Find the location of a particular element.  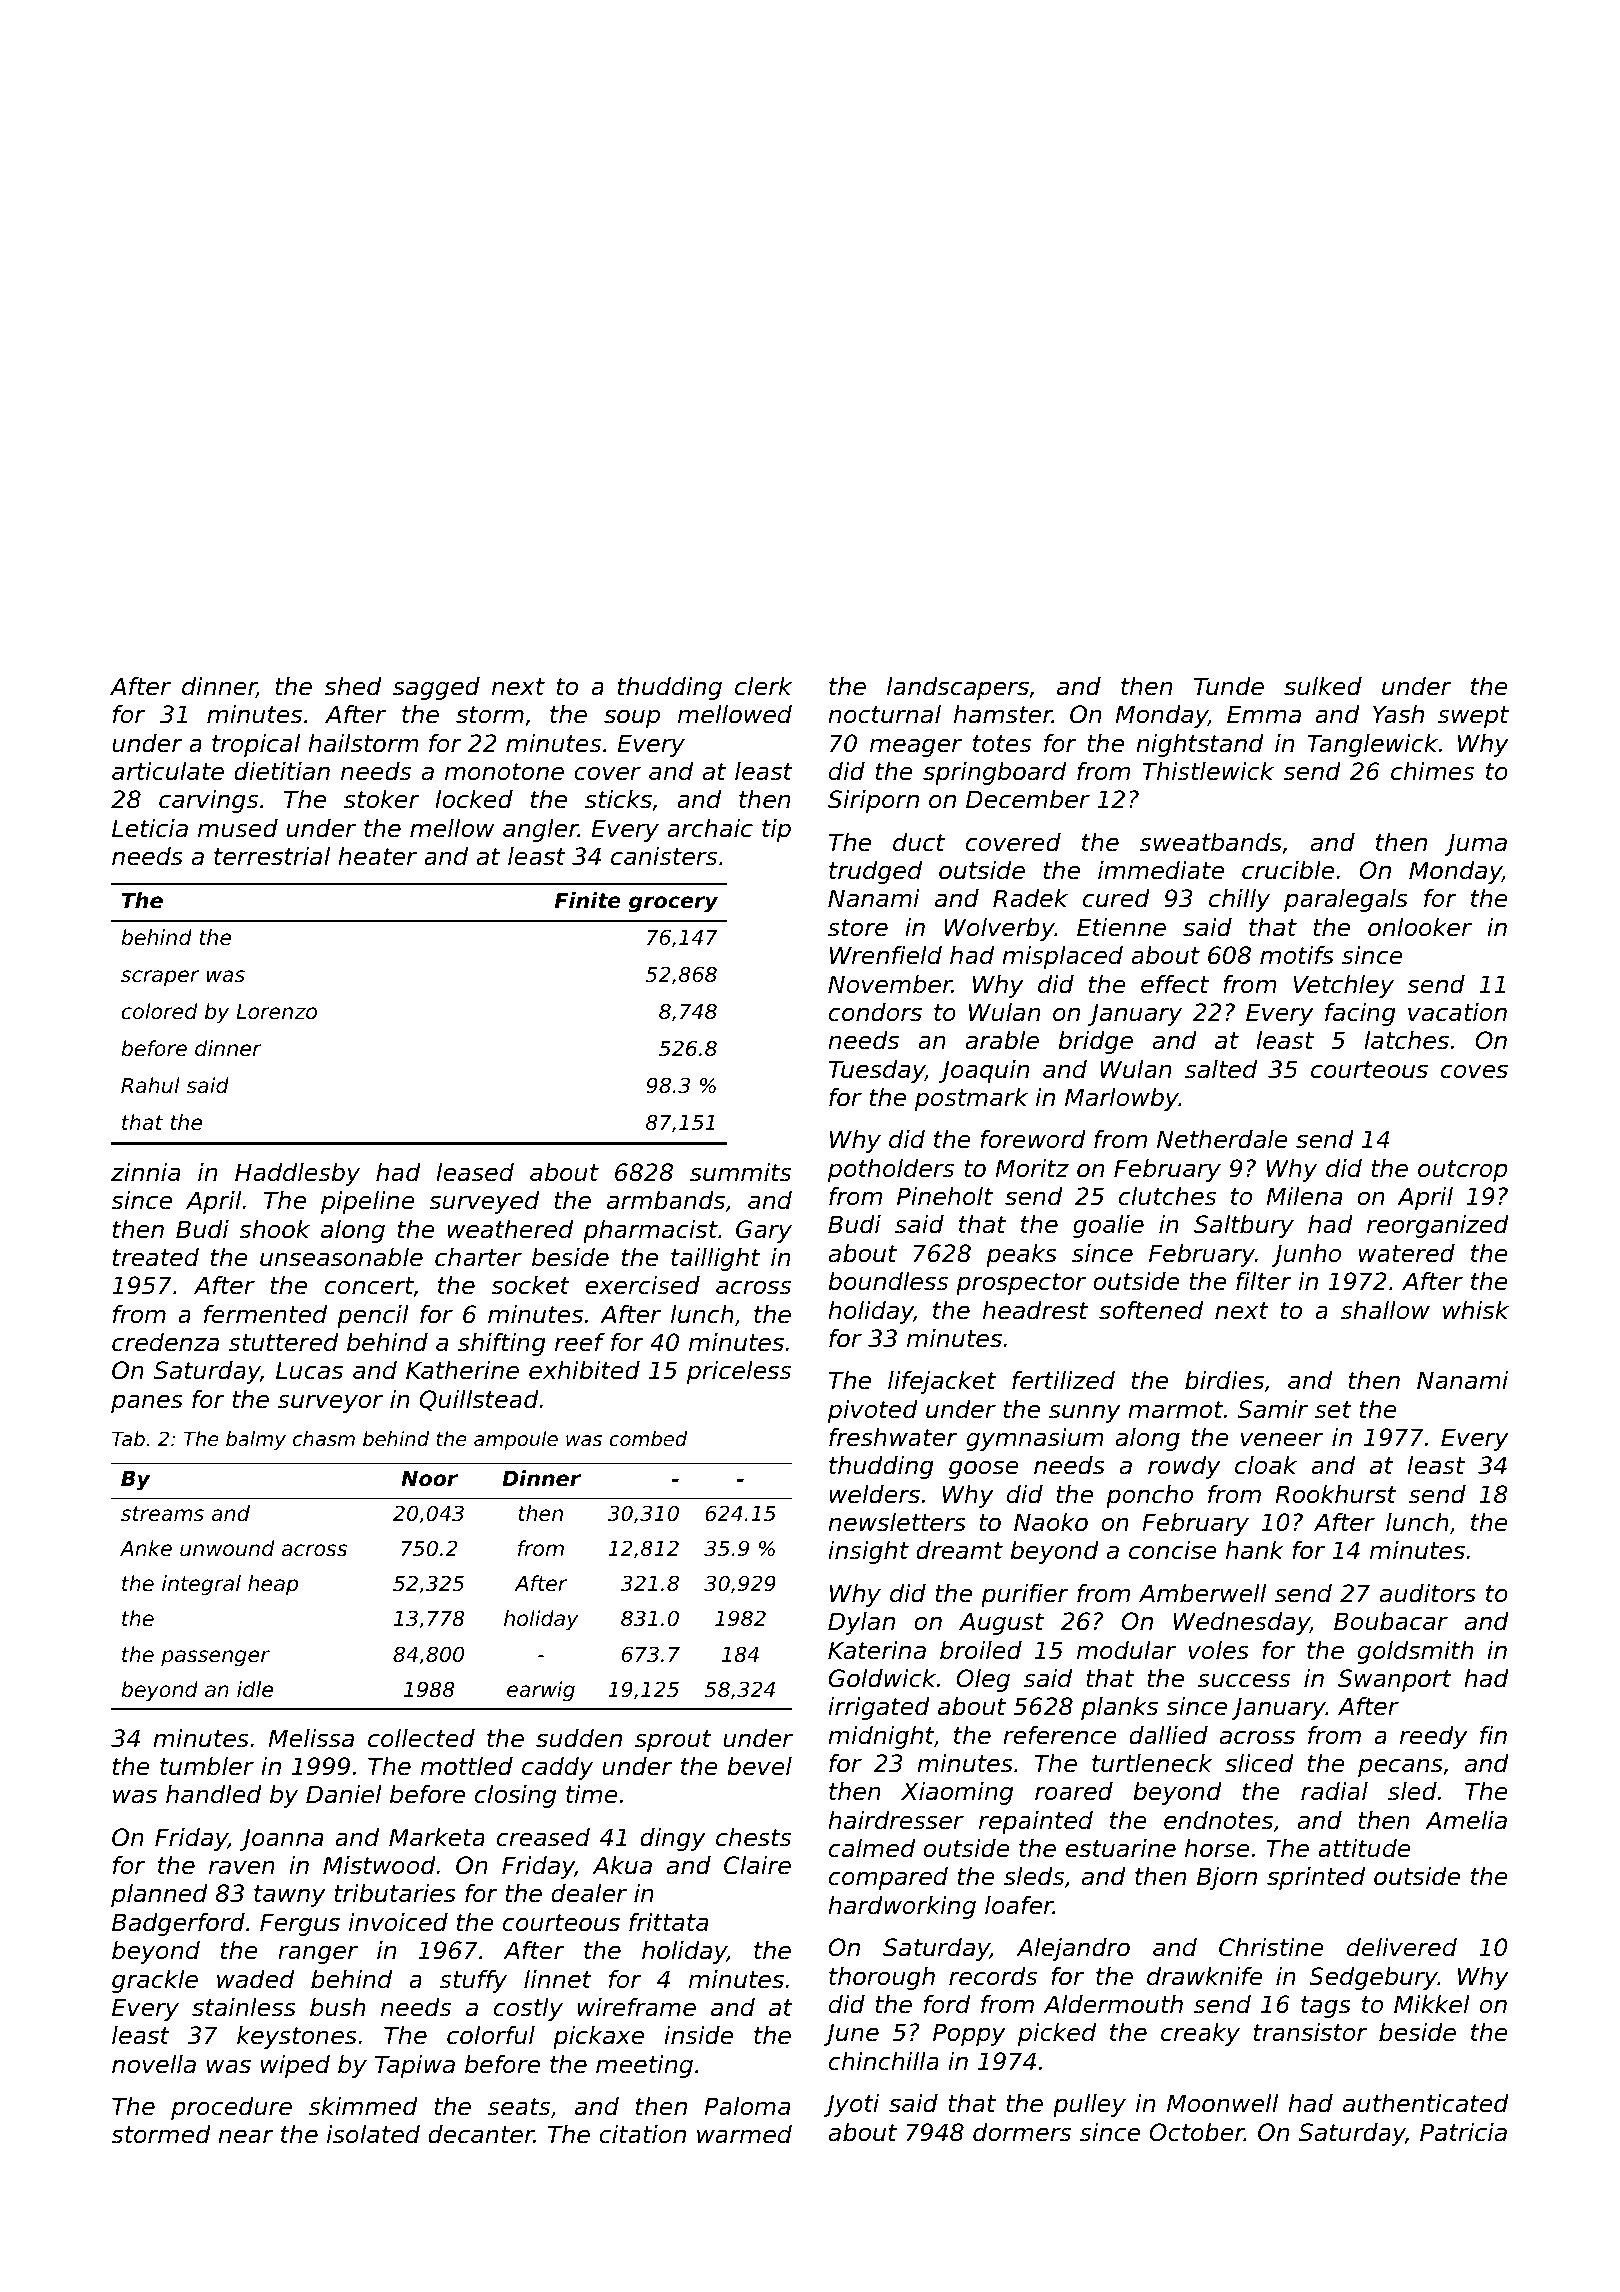

grocery is located at coordinates (673, 904).
